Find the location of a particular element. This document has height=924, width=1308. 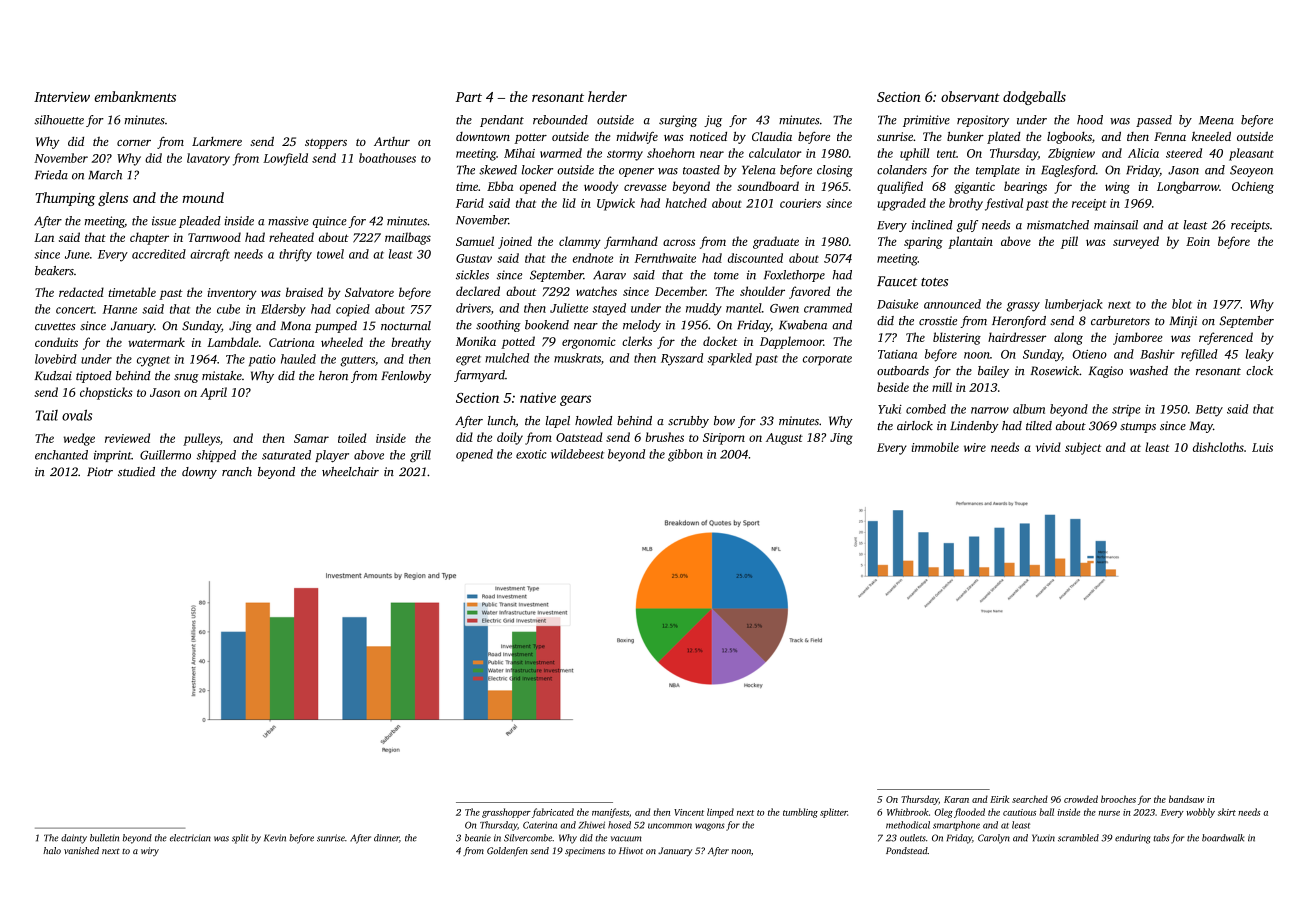

Karan is located at coordinates (956, 799).
